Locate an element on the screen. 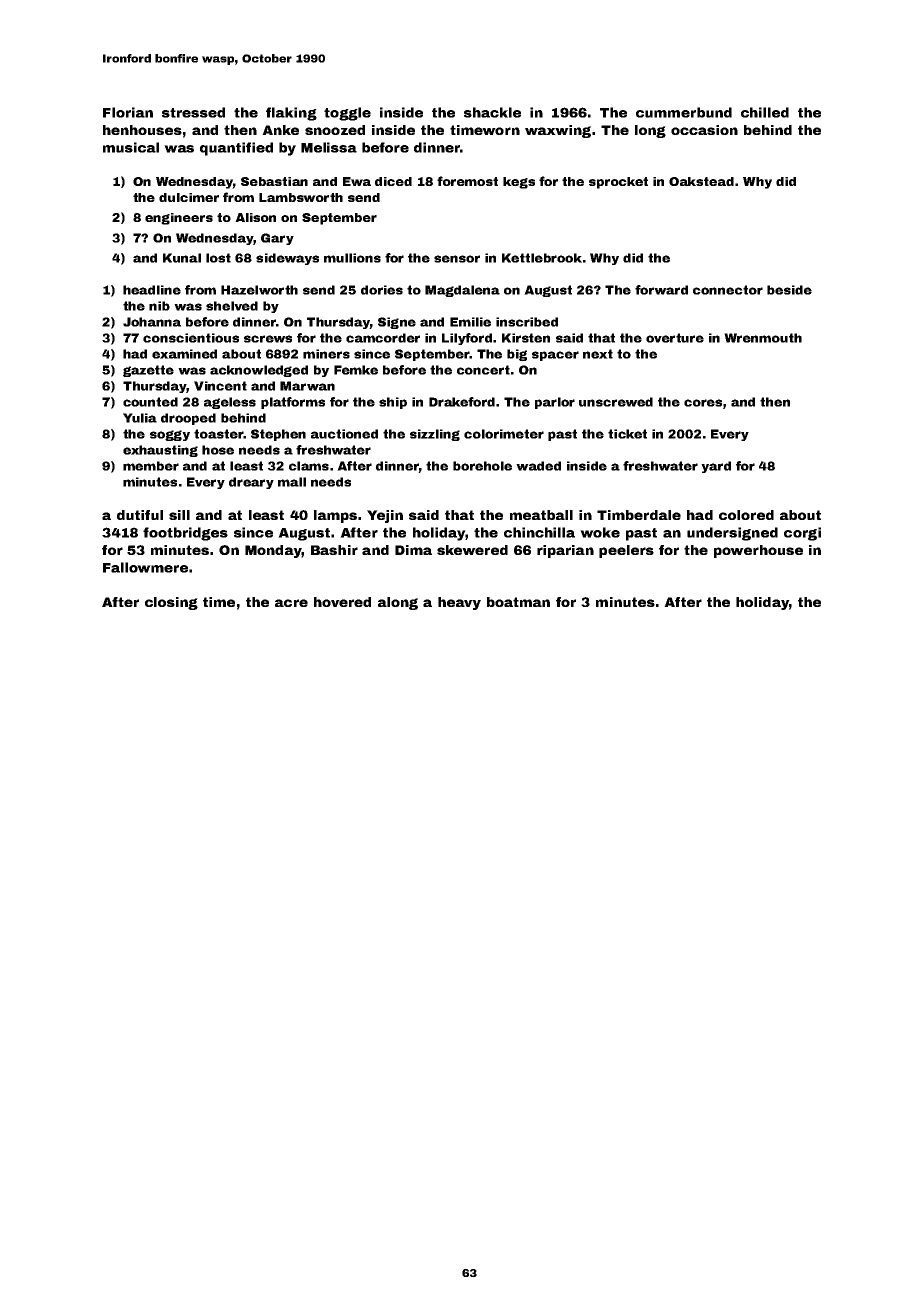 This screenshot has height=1308, width=924. shackle is located at coordinates (492, 112).
